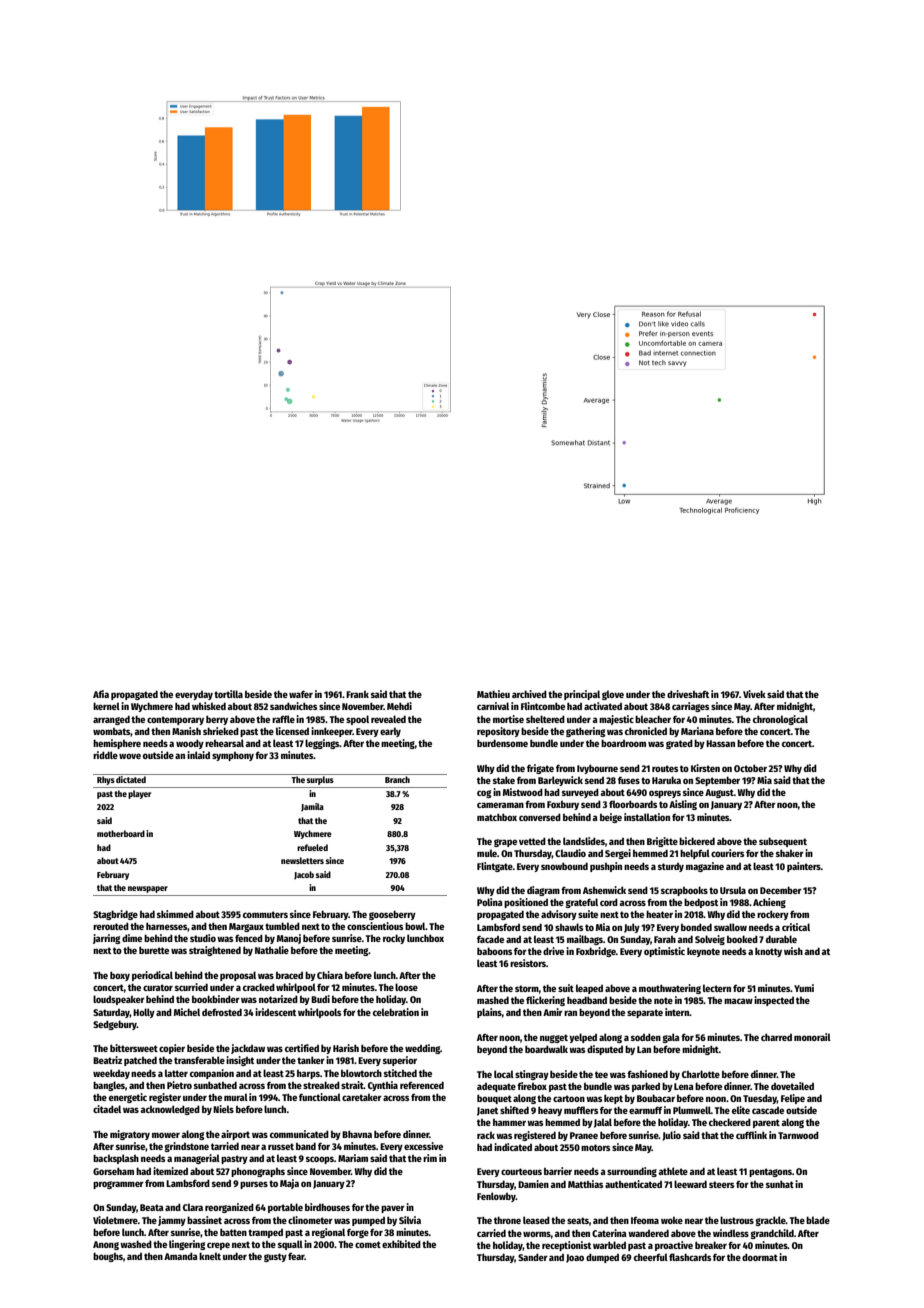 This image has height=1308, width=924. I want to click on dovetailed, so click(792, 1086).
